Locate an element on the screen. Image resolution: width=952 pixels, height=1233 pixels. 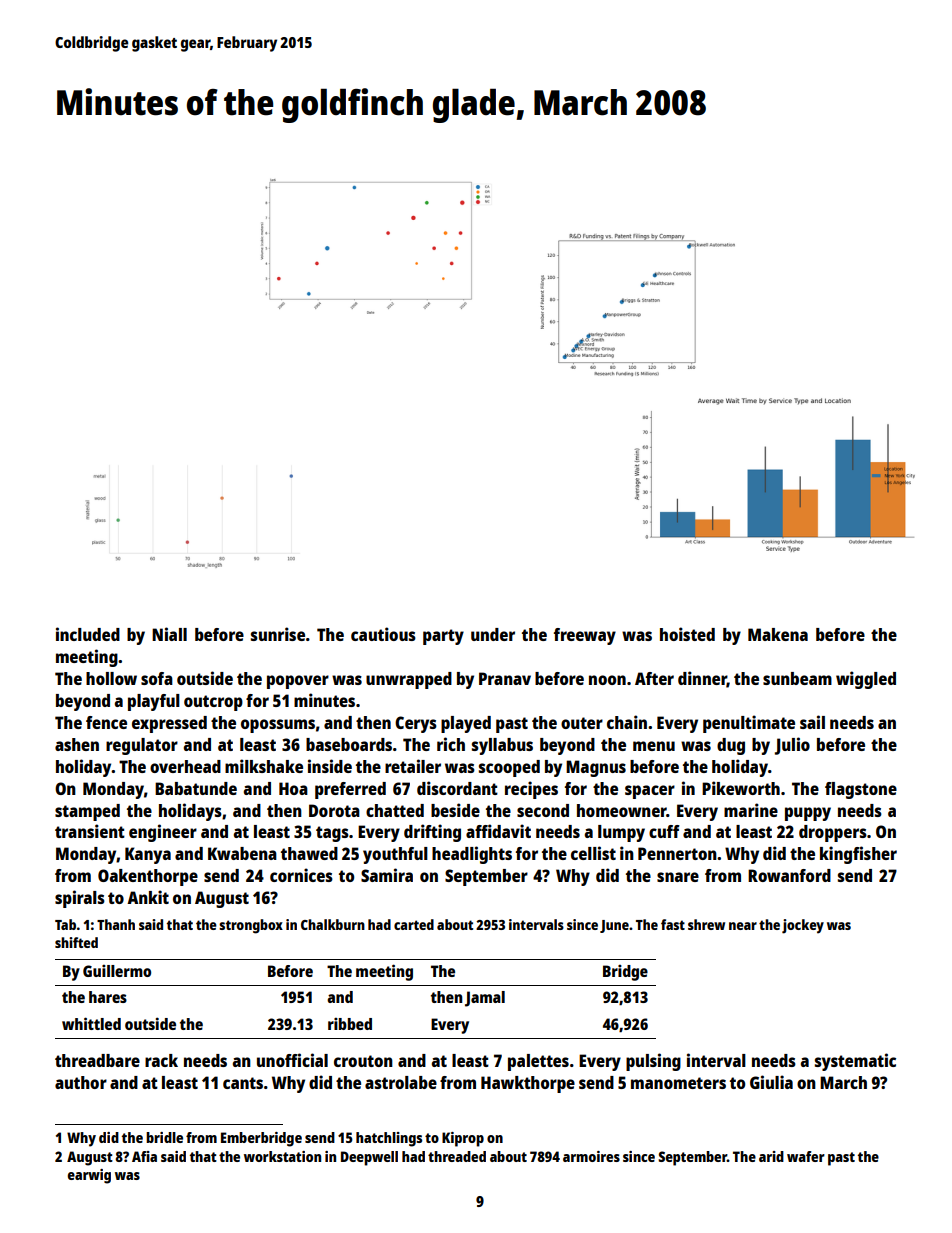
author is located at coordinates (81, 1082).
